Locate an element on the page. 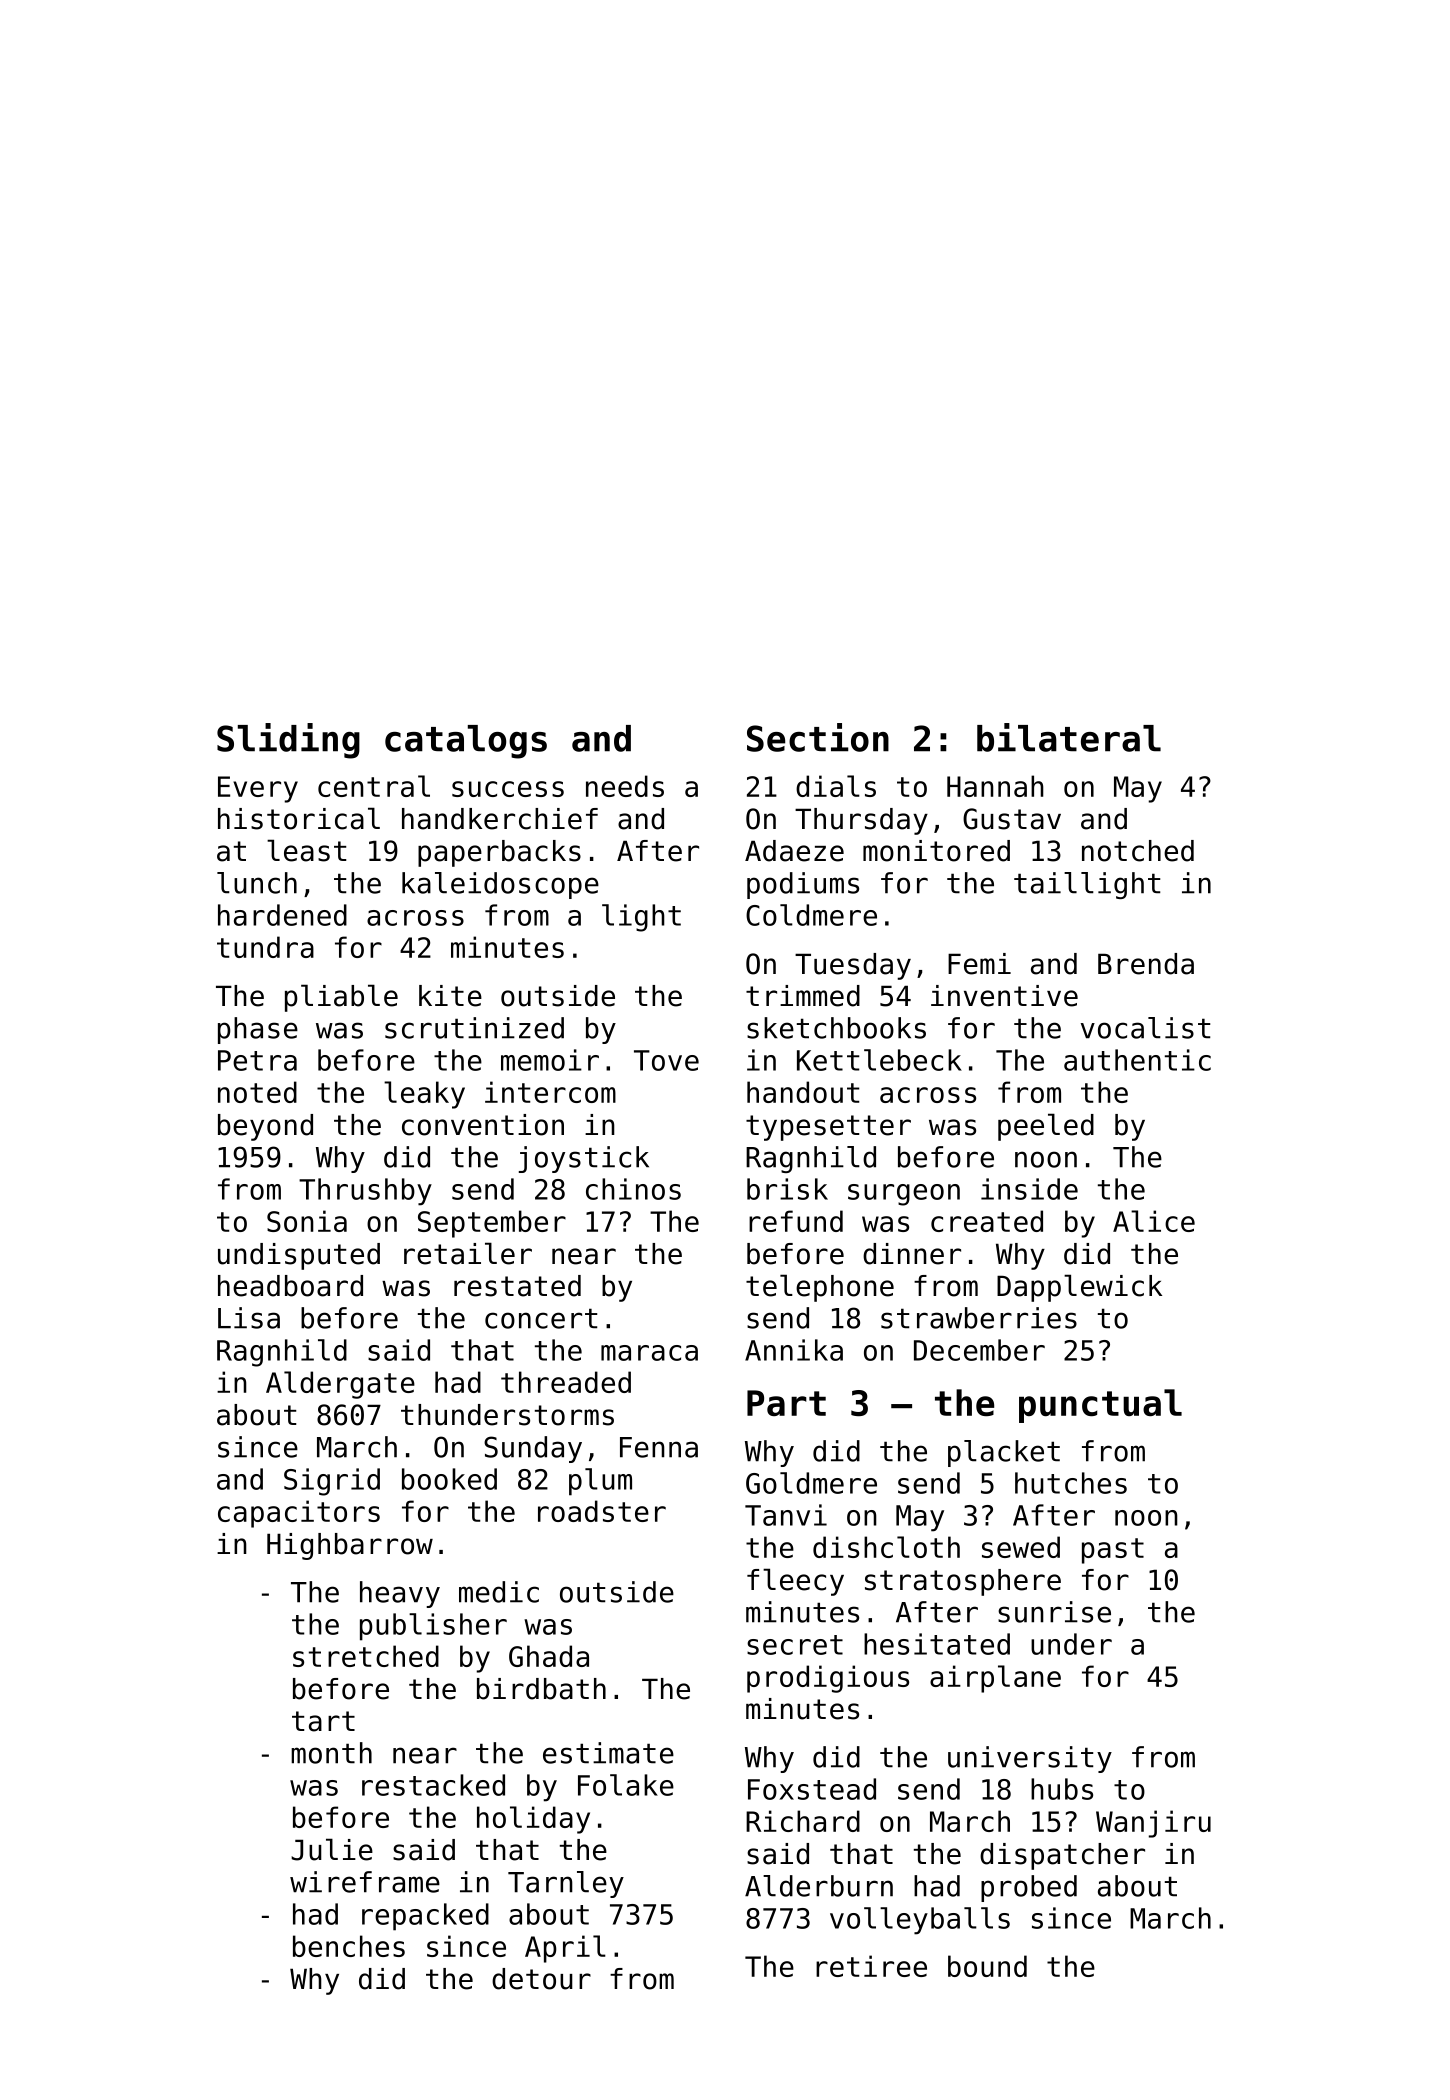  Section is located at coordinates (818, 737).
